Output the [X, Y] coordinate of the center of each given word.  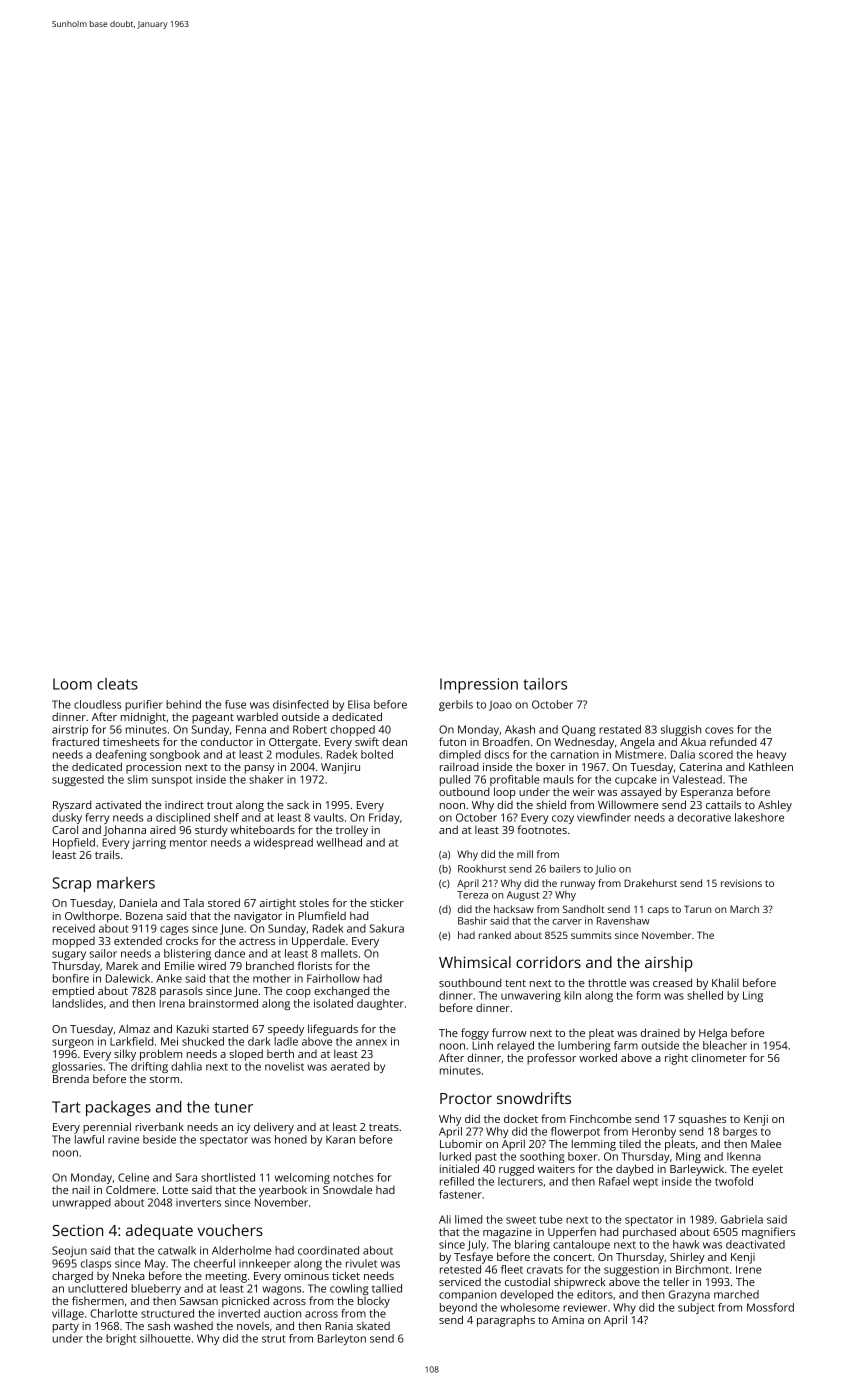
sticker [387, 902]
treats [384, 1127]
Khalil [725, 982]
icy [244, 1128]
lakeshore [759, 817]
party [66, 1328]
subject [696, 1308]
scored [716, 754]
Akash [520, 729]
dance [230, 953]
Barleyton [342, 1339]
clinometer [719, 1057]
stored [224, 902]
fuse [235, 704]
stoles [314, 902]
